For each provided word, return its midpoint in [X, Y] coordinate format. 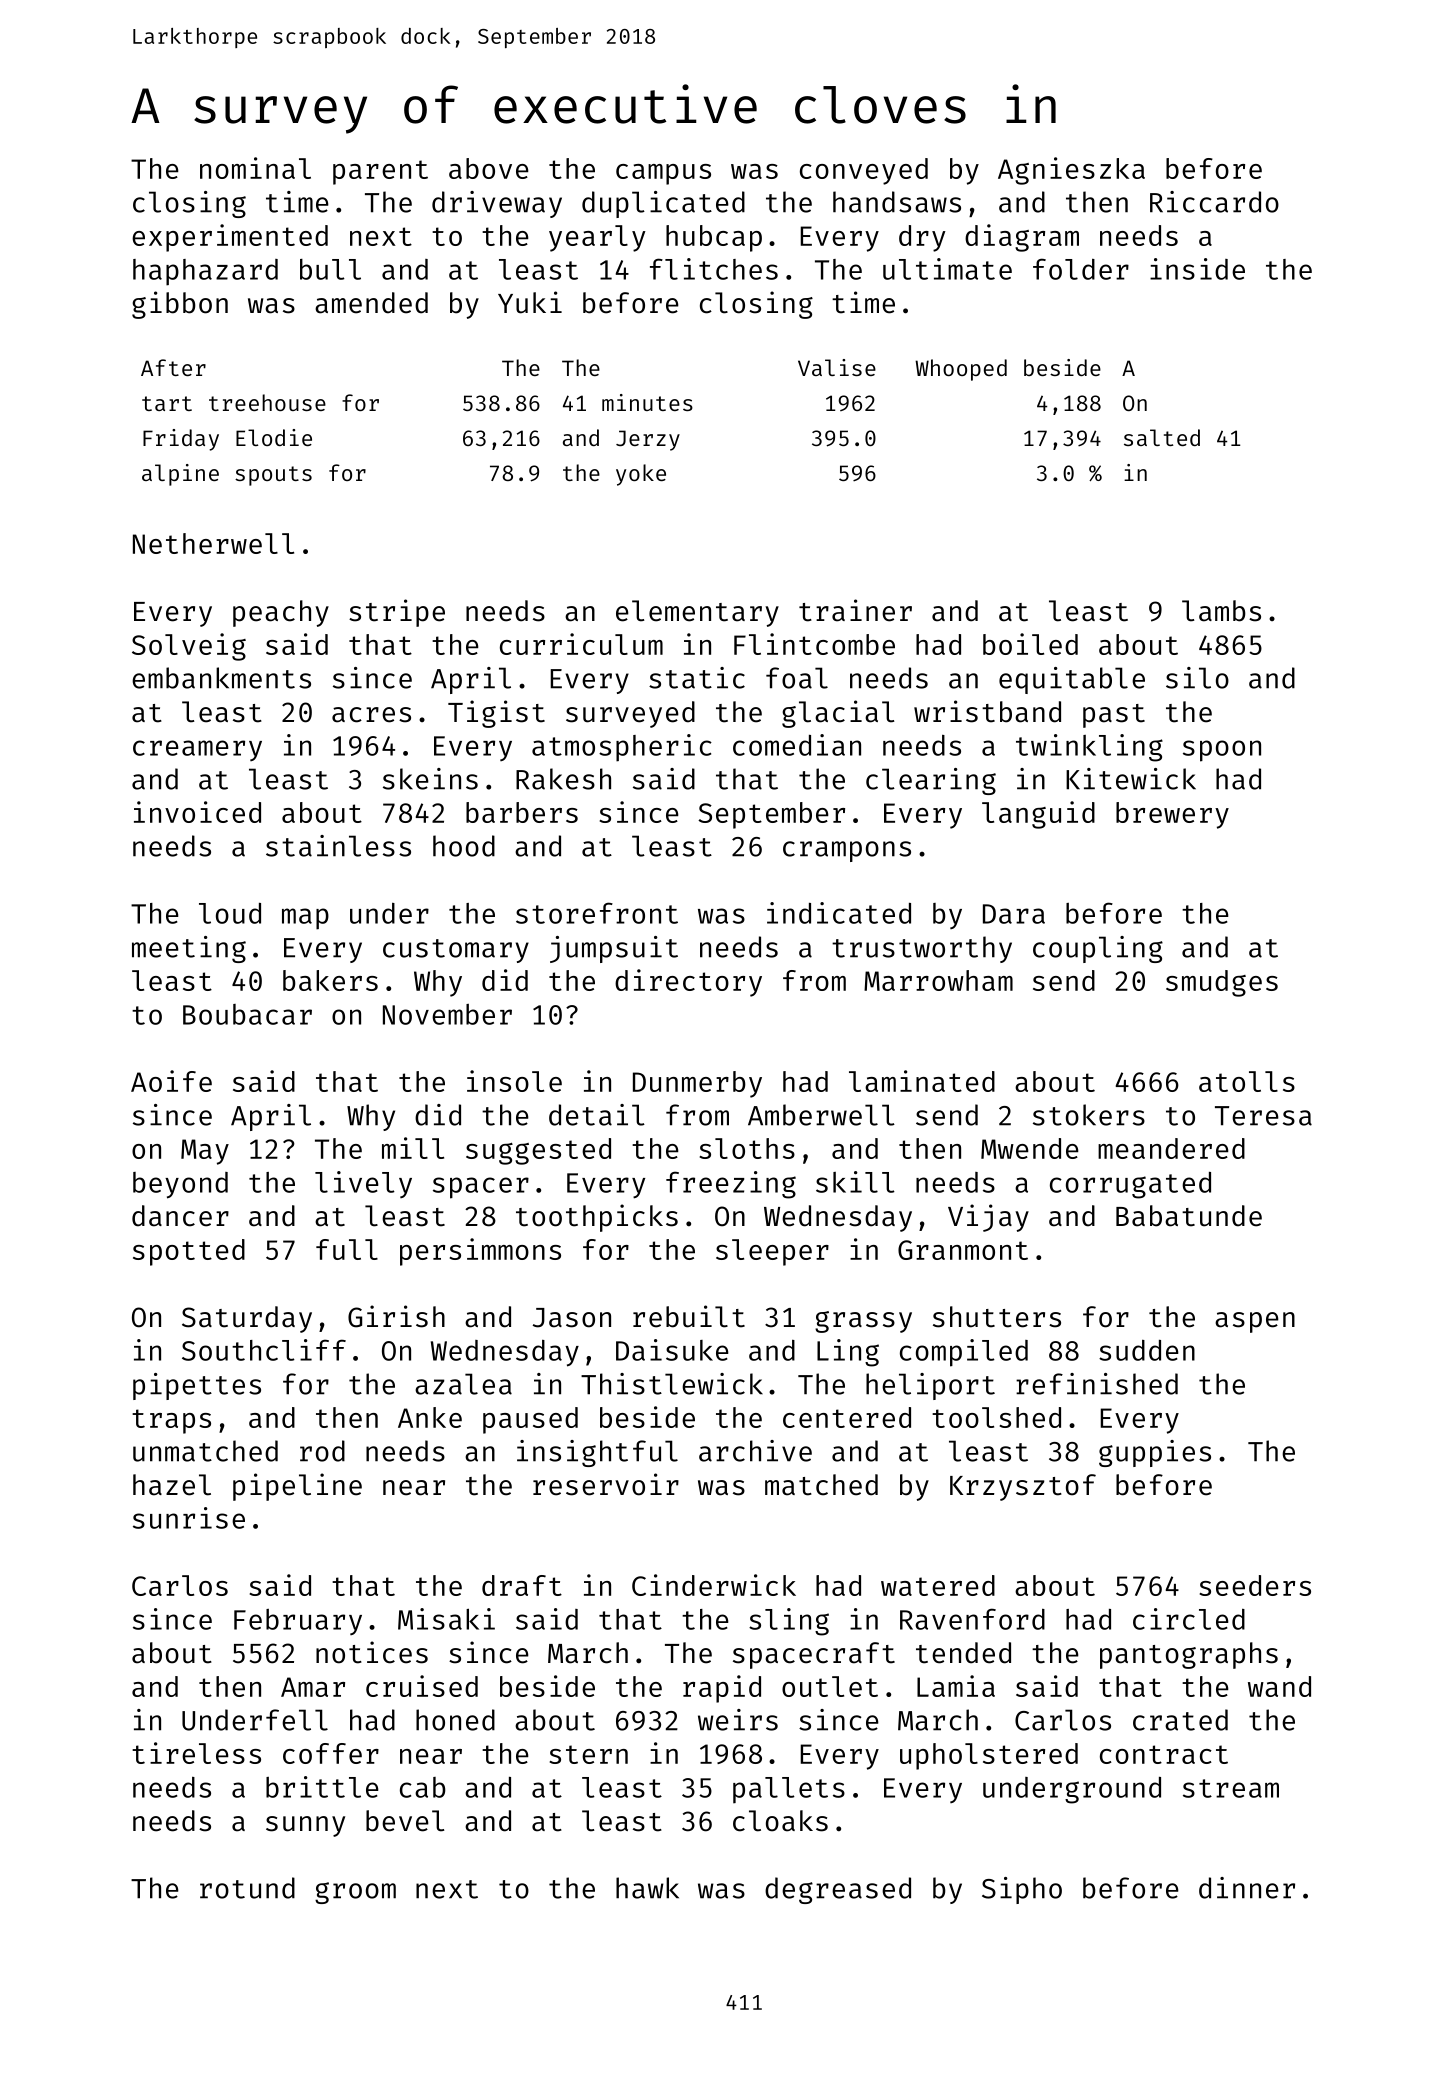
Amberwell [821, 1115]
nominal [255, 168]
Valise [837, 367]
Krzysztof [1023, 1487]
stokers [1089, 1115]
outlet [830, 1686]
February [298, 1622]
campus [663, 174]
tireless [196, 1753]
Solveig [189, 647]
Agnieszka [1071, 171]
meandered [1171, 1148]
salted [1162, 437]
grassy [863, 1322]
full [347, 1249]
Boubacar [247, 1014]
